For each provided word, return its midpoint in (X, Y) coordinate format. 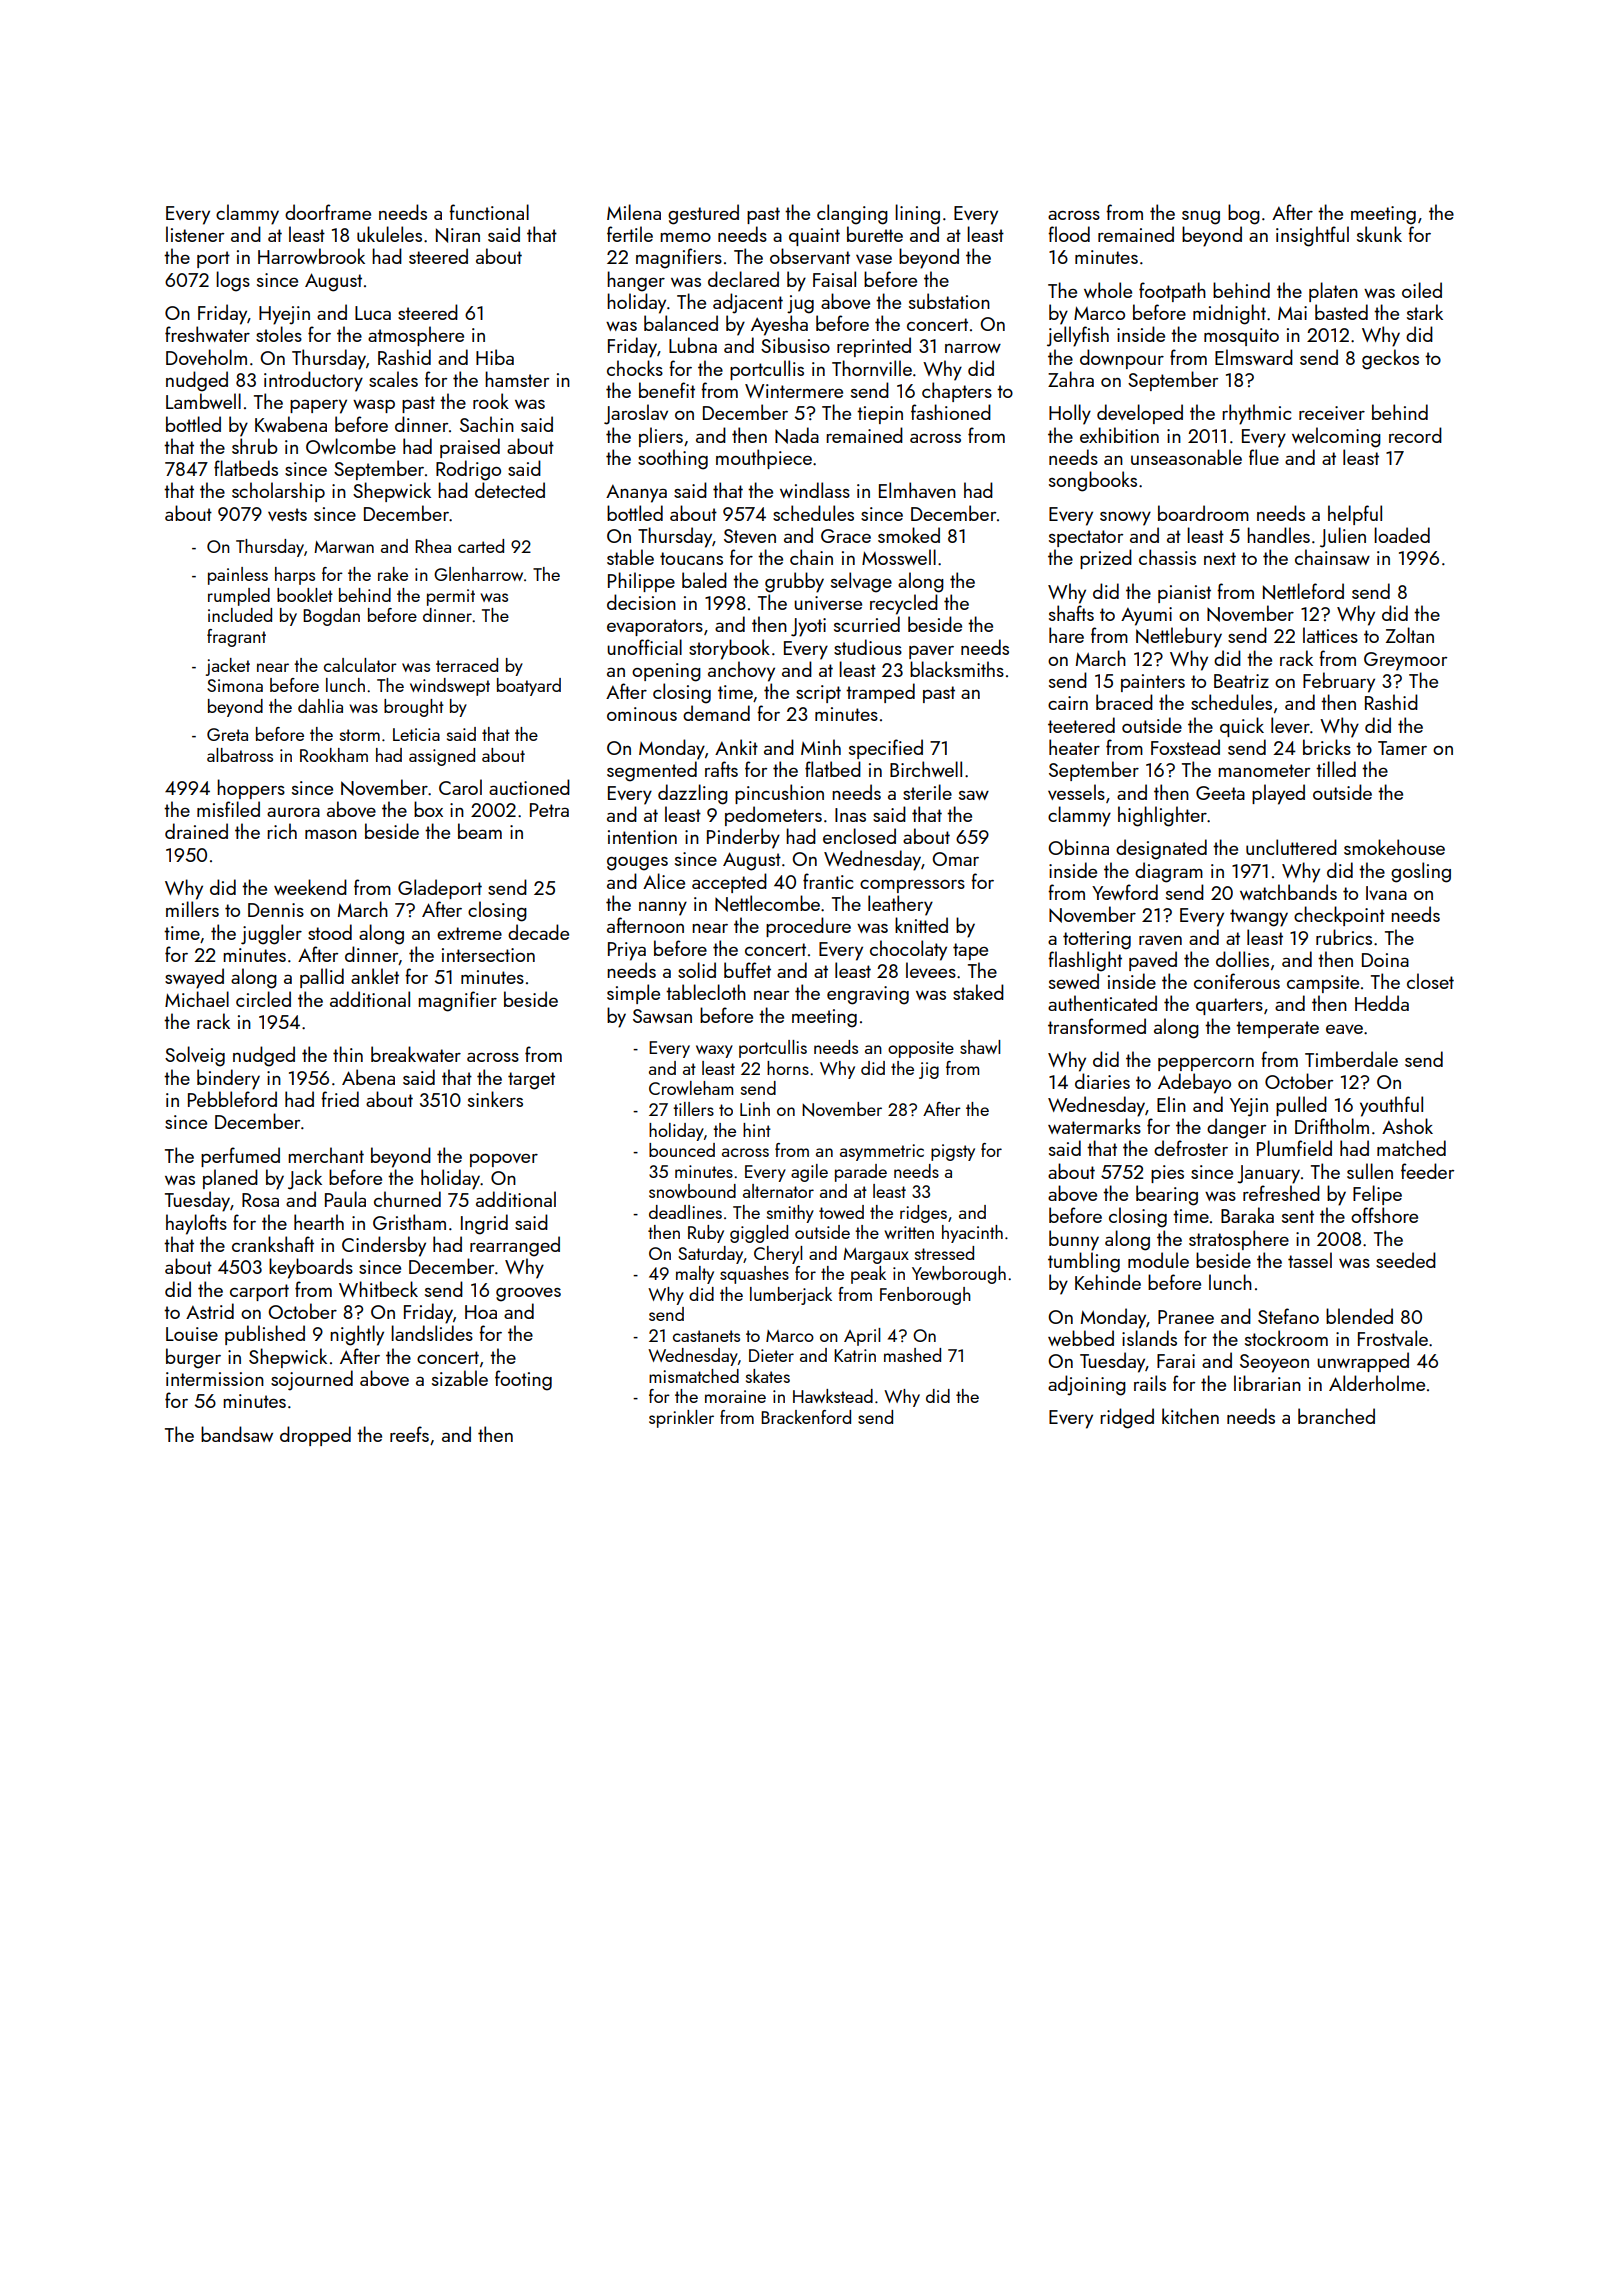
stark (1425, 312)
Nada (797, 435)
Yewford (1125, 892)
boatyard (529, 687)
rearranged (515, 1246)
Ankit (736, 747)
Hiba (495, 357)
